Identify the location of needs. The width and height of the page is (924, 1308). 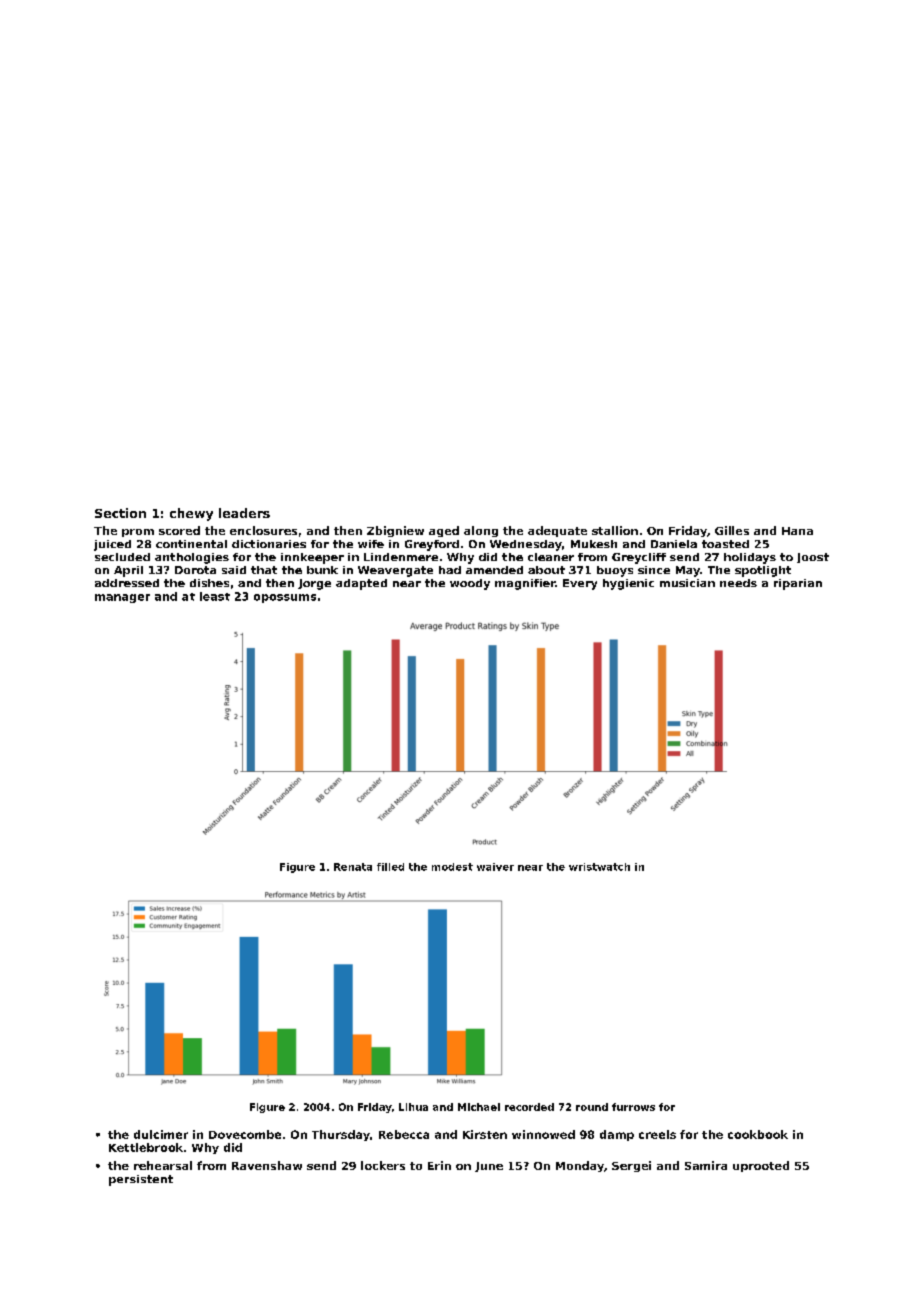
(738, 583).
